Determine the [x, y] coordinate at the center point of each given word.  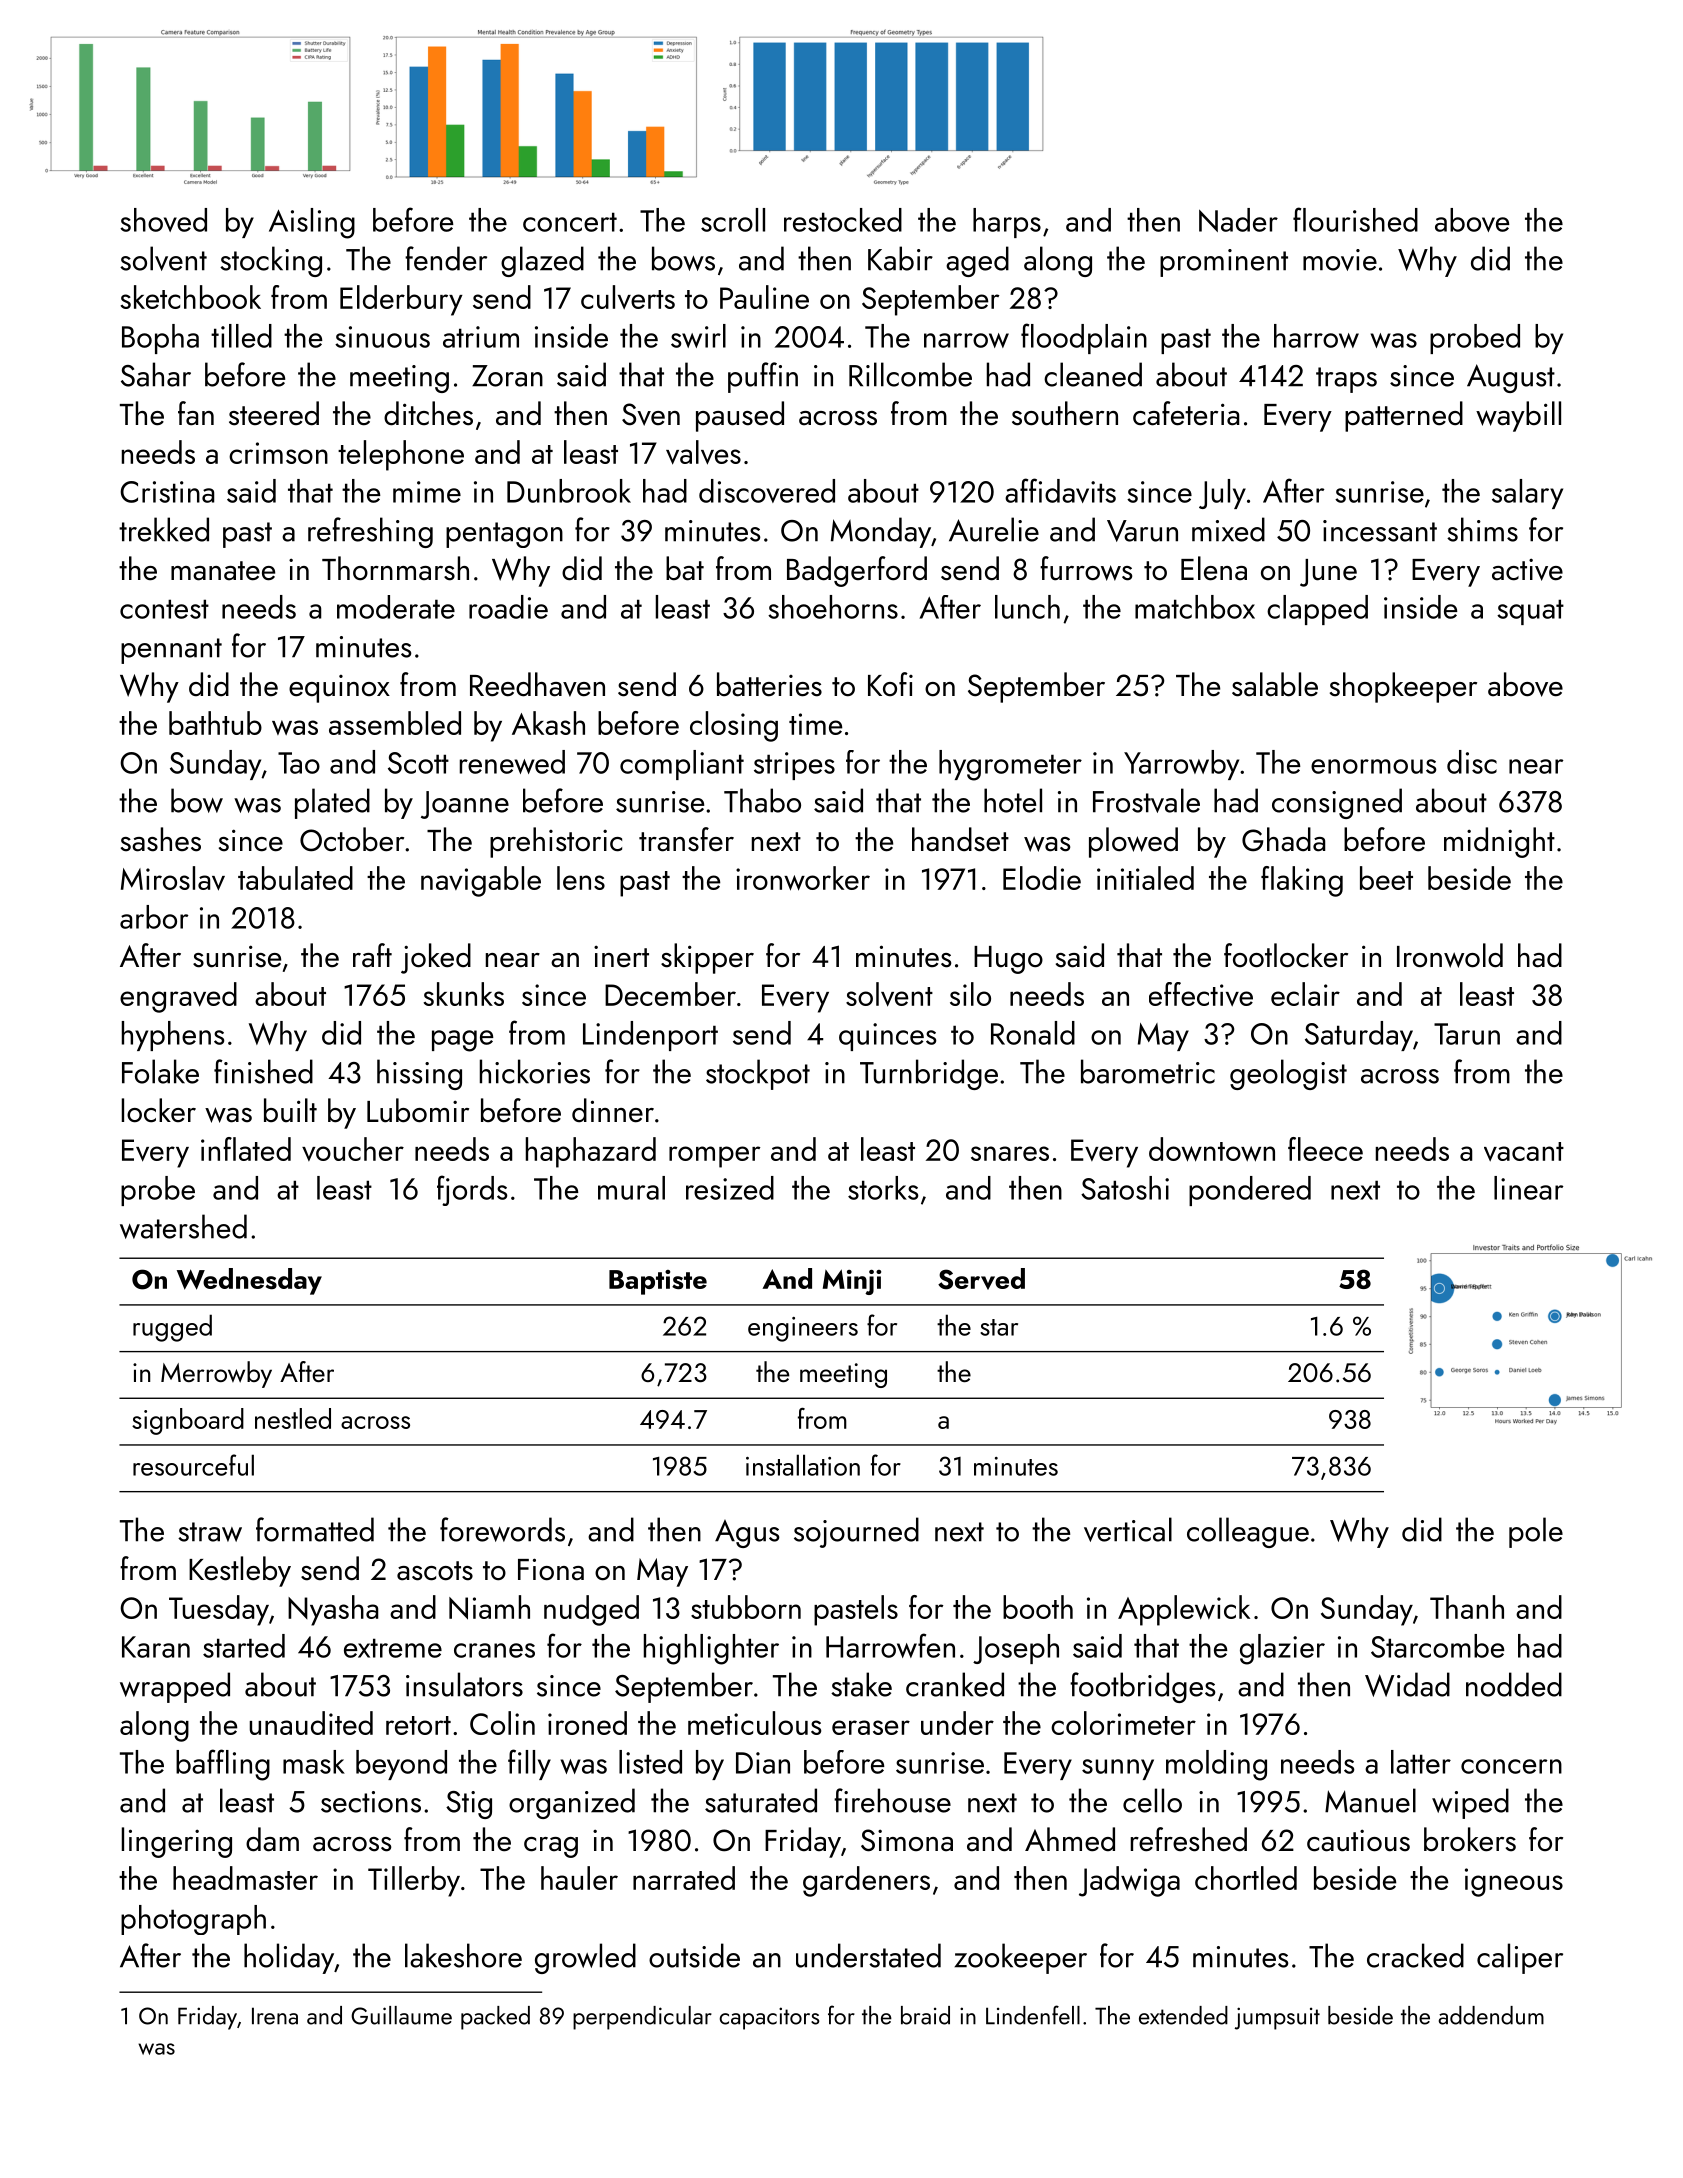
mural [631, 1188]
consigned [1337, 803]
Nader [1238, 220]
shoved [163, 220]
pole [1536, 1532]
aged [977, 261]
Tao [299, 763]
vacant [1524, 1151]
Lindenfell [1033, 2015]
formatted [315, 1529]
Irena [275, 2016]
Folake [160, 1071]
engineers [803, 1329]
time [815, 724]
